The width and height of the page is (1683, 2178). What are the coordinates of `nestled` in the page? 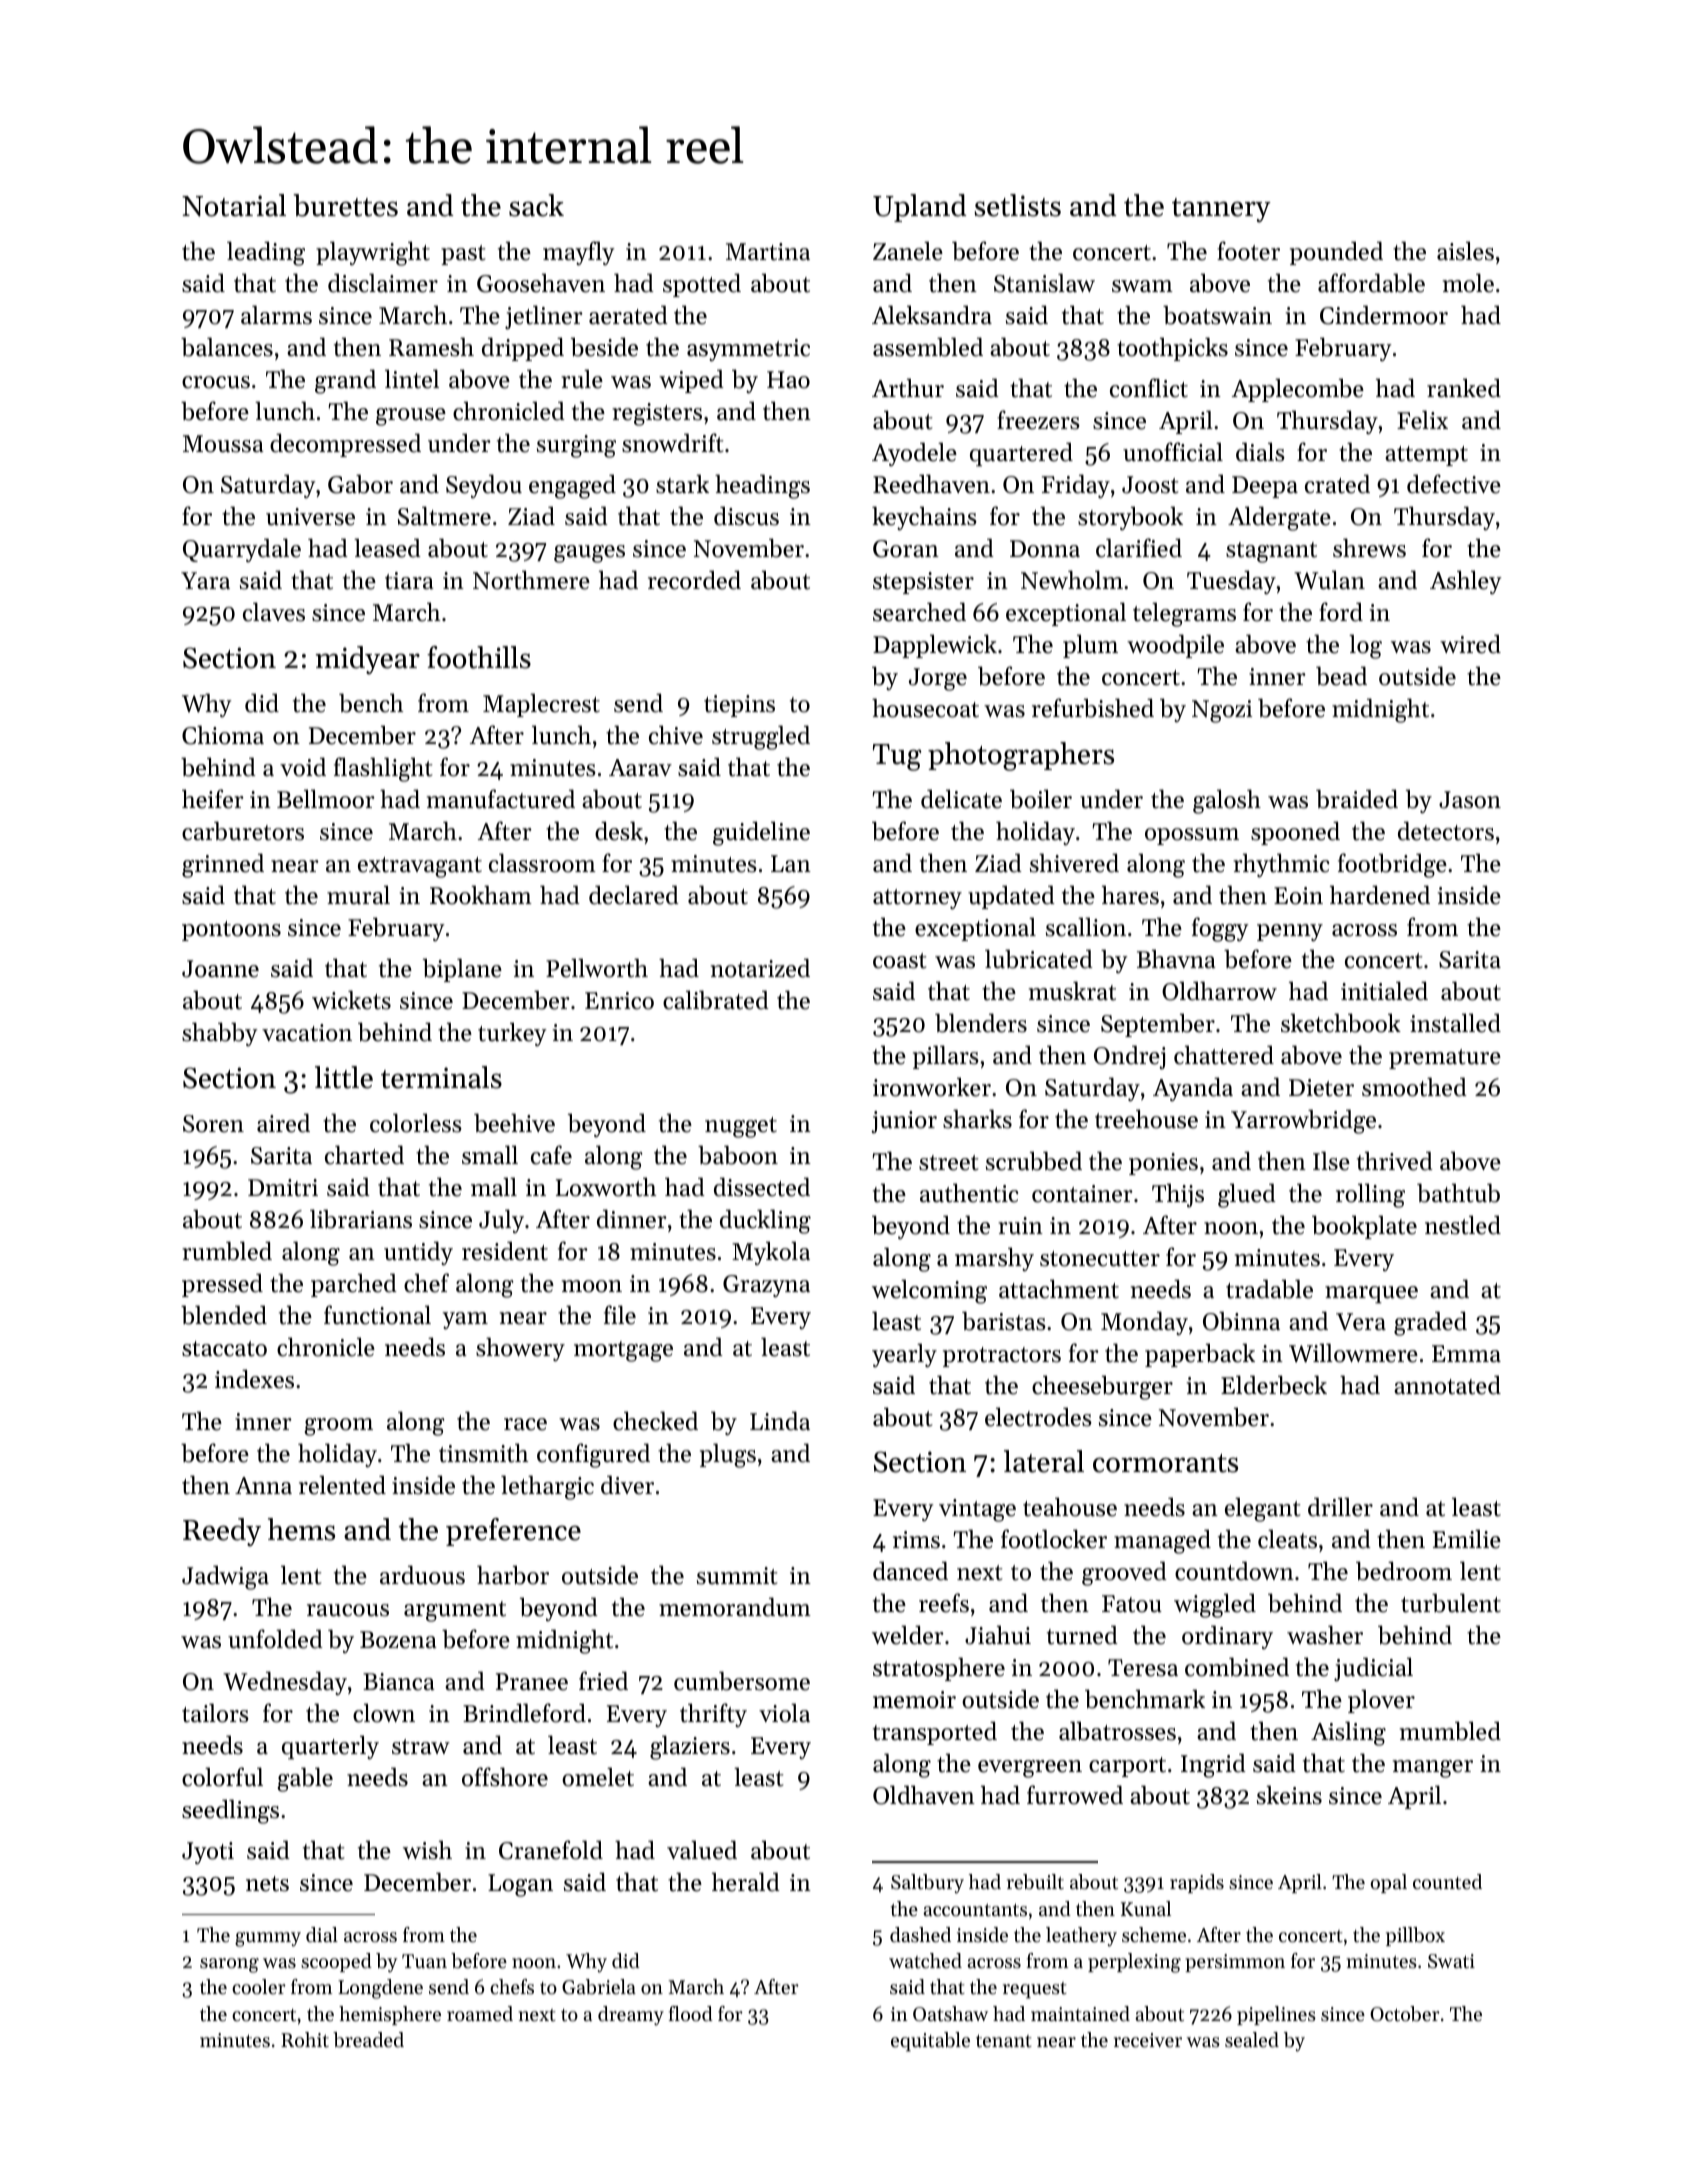 It's located at (1463, 1225).
